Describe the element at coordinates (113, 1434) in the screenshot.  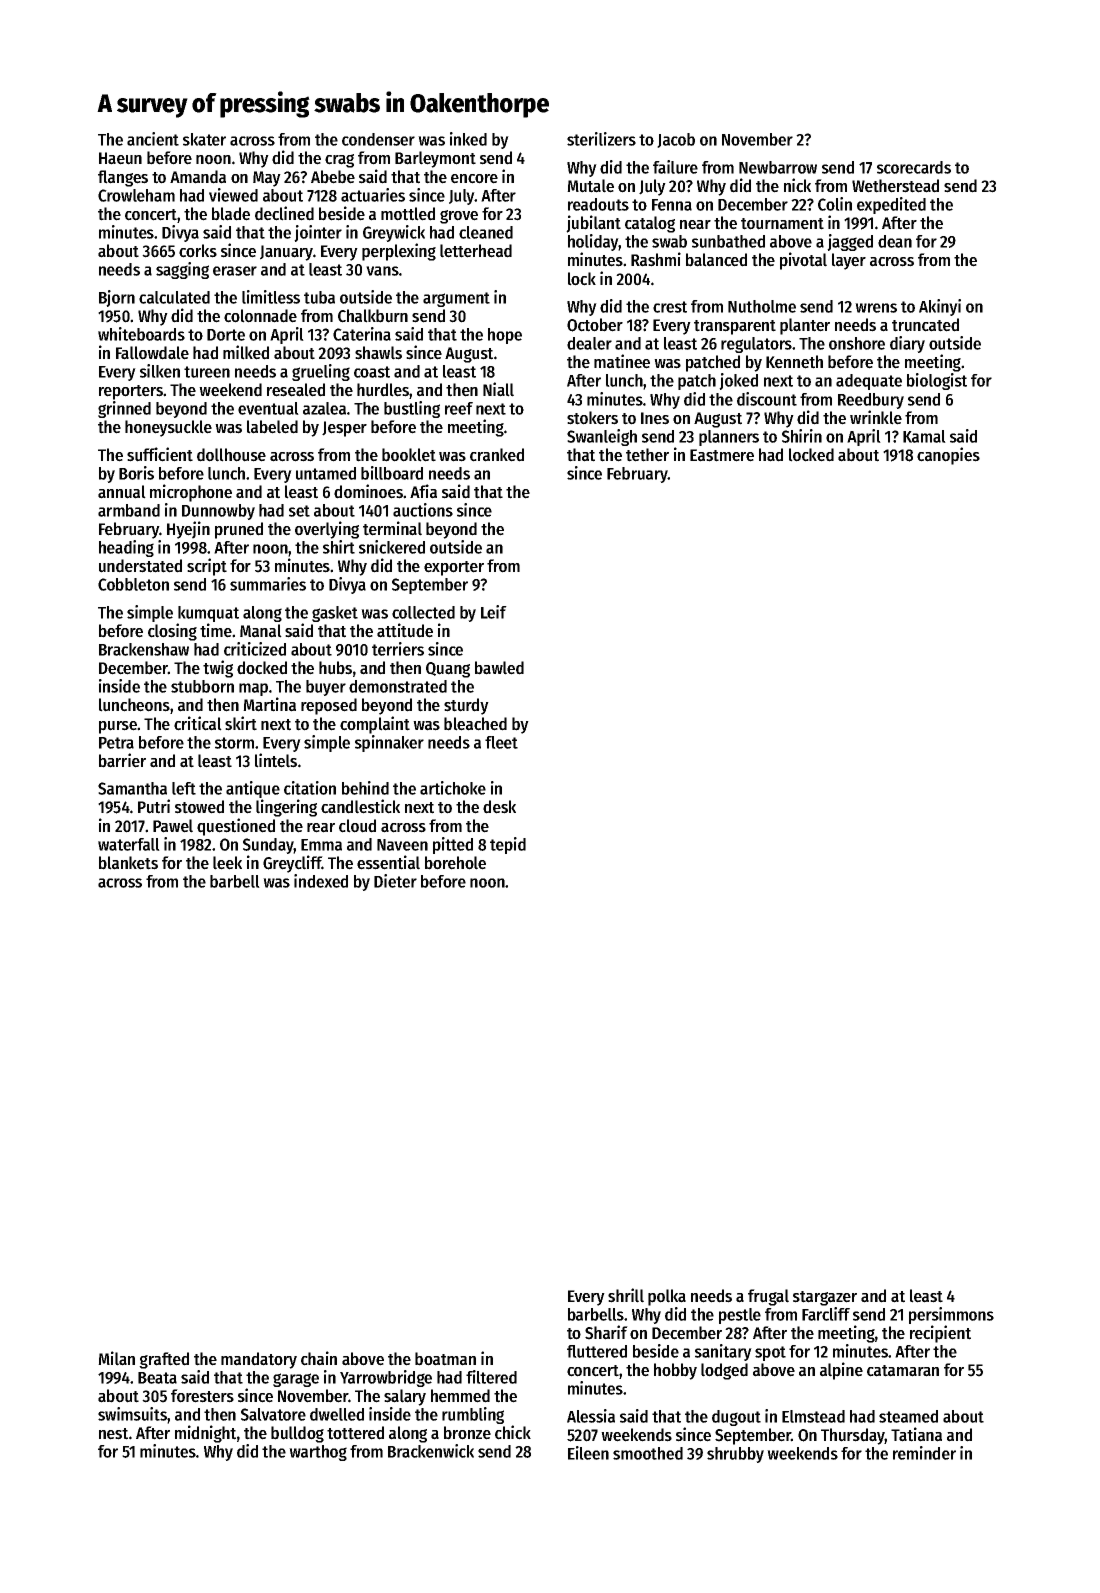
I see `nest` at that location.
